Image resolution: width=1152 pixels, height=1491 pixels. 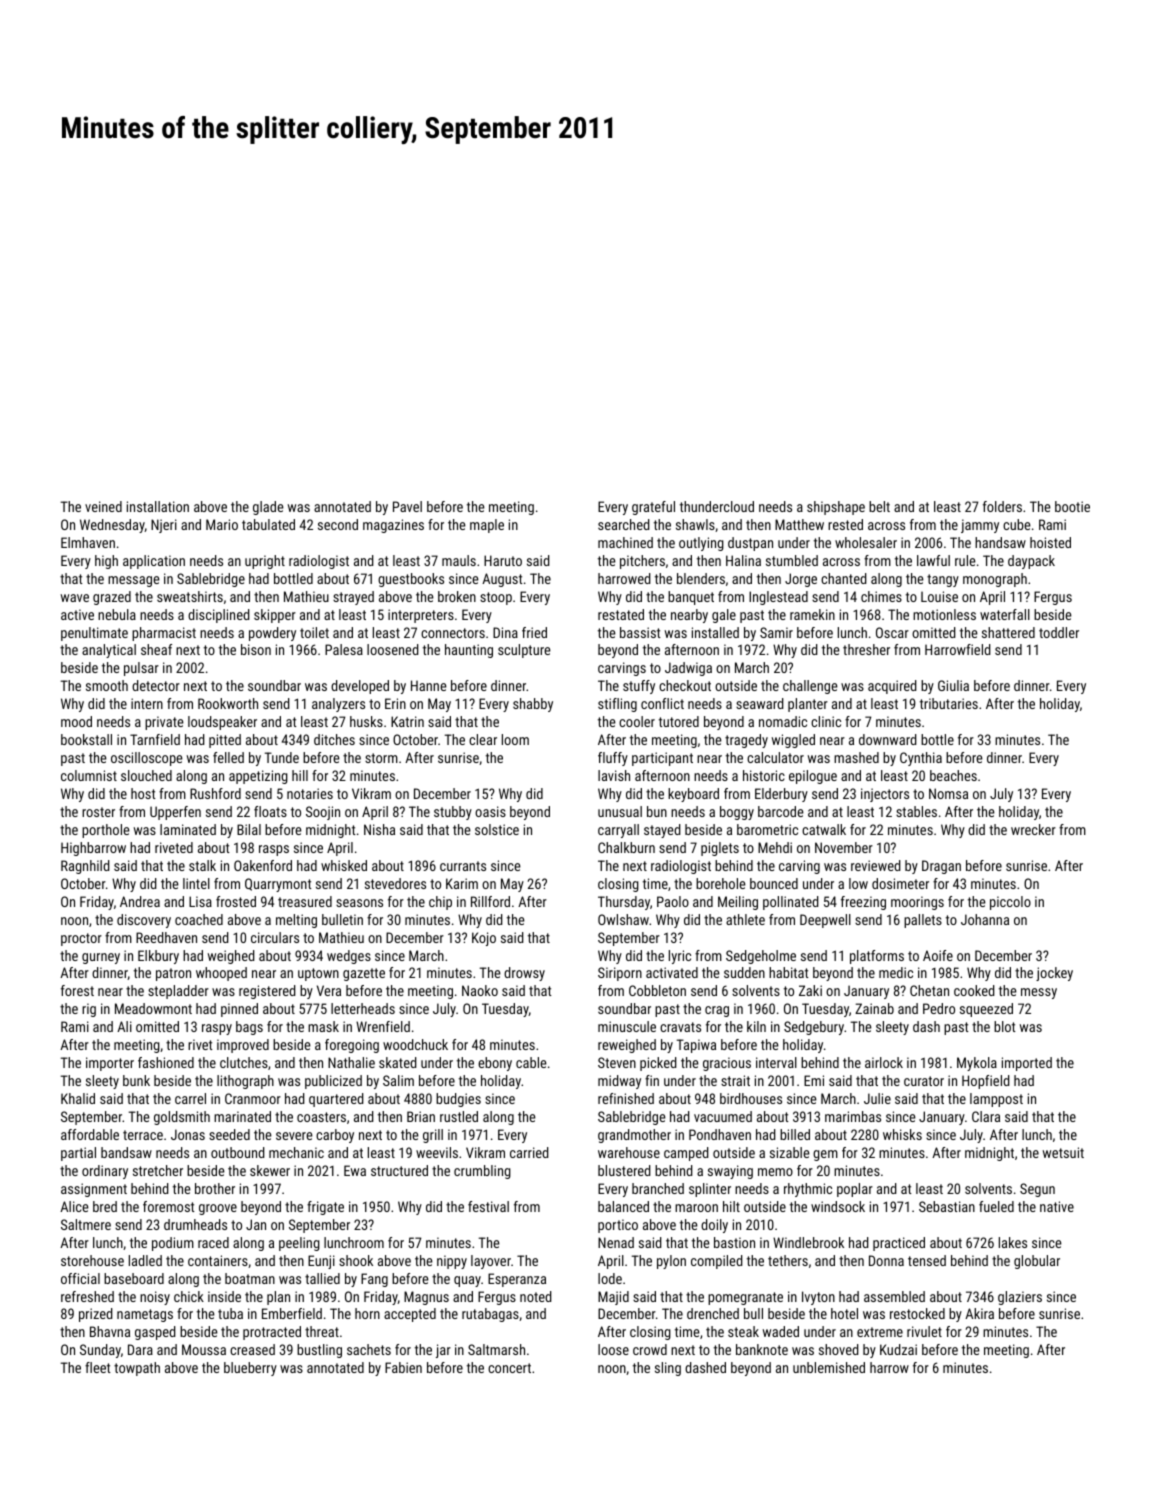 What do you see at coordinates (653, 508) in the screenshot?
I see `grateful` at bounding box center [653, 508].
